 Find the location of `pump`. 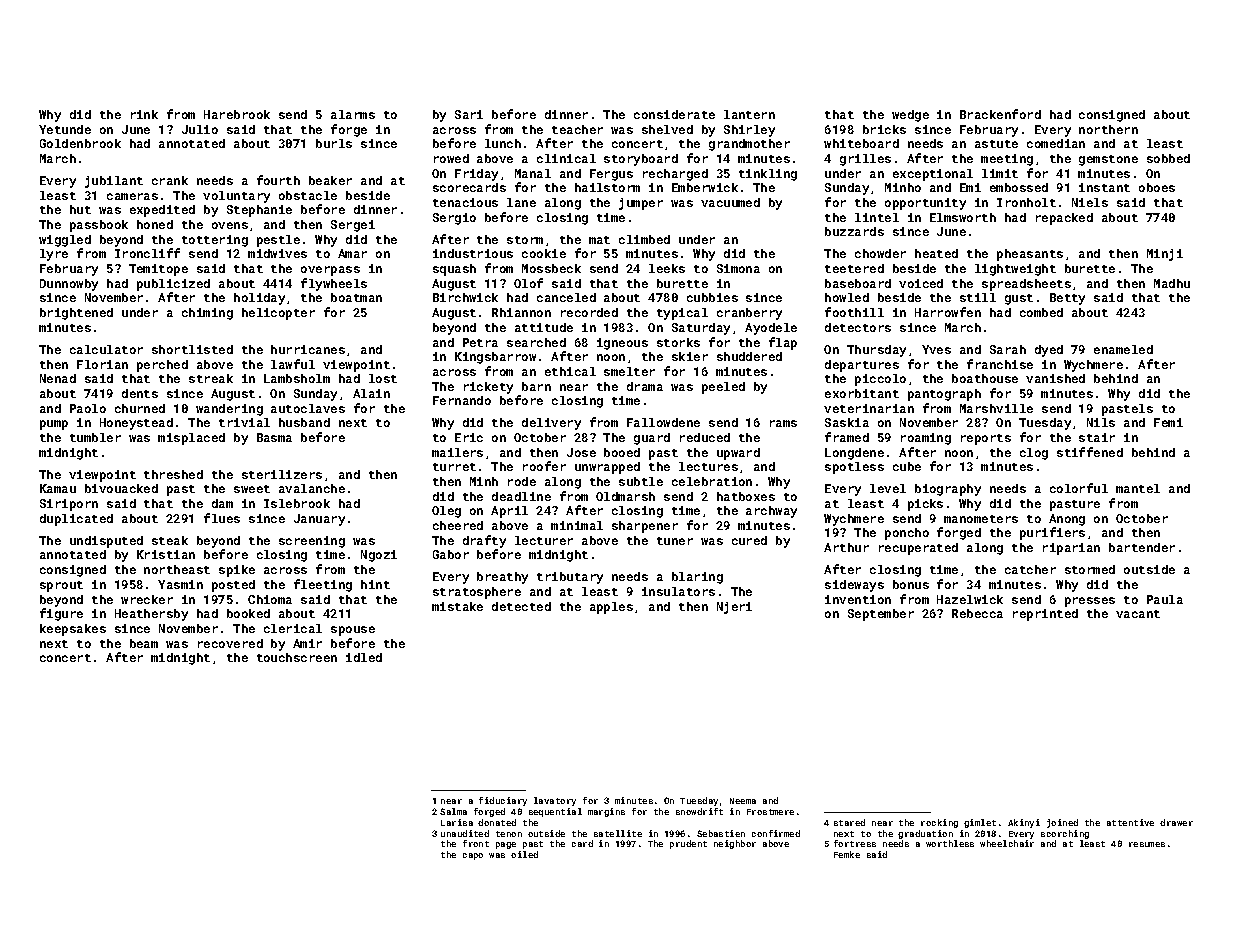

pump is located at coordinates (54, 425).
